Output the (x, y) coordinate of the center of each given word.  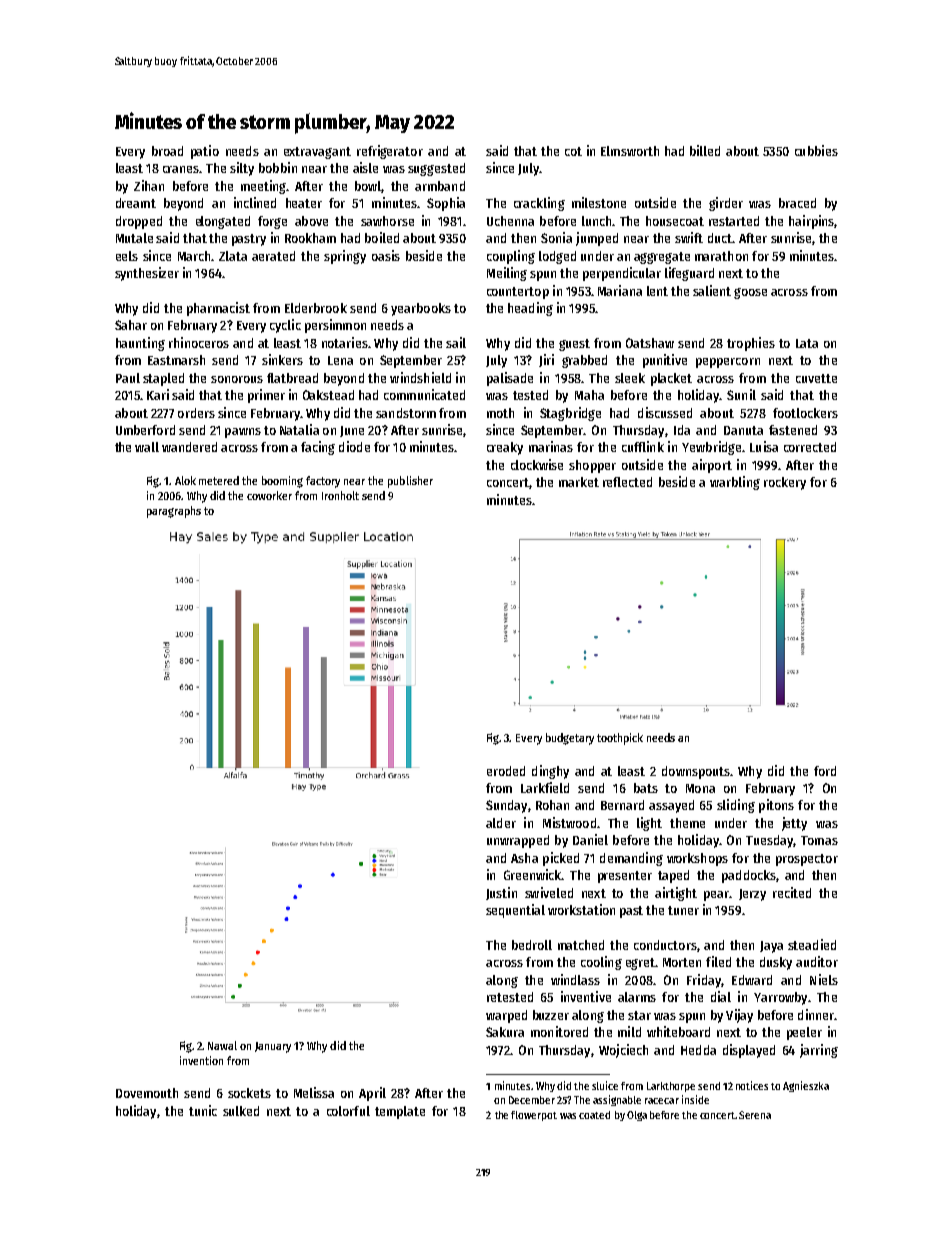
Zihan (149, 185)
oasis (386, 255)
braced (797, 203)
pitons (776, 806)
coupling (511, 257)
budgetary (570, 739)
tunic (203, 1110)
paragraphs (174, 512)
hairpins (811, 222)
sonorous (237, 379)
